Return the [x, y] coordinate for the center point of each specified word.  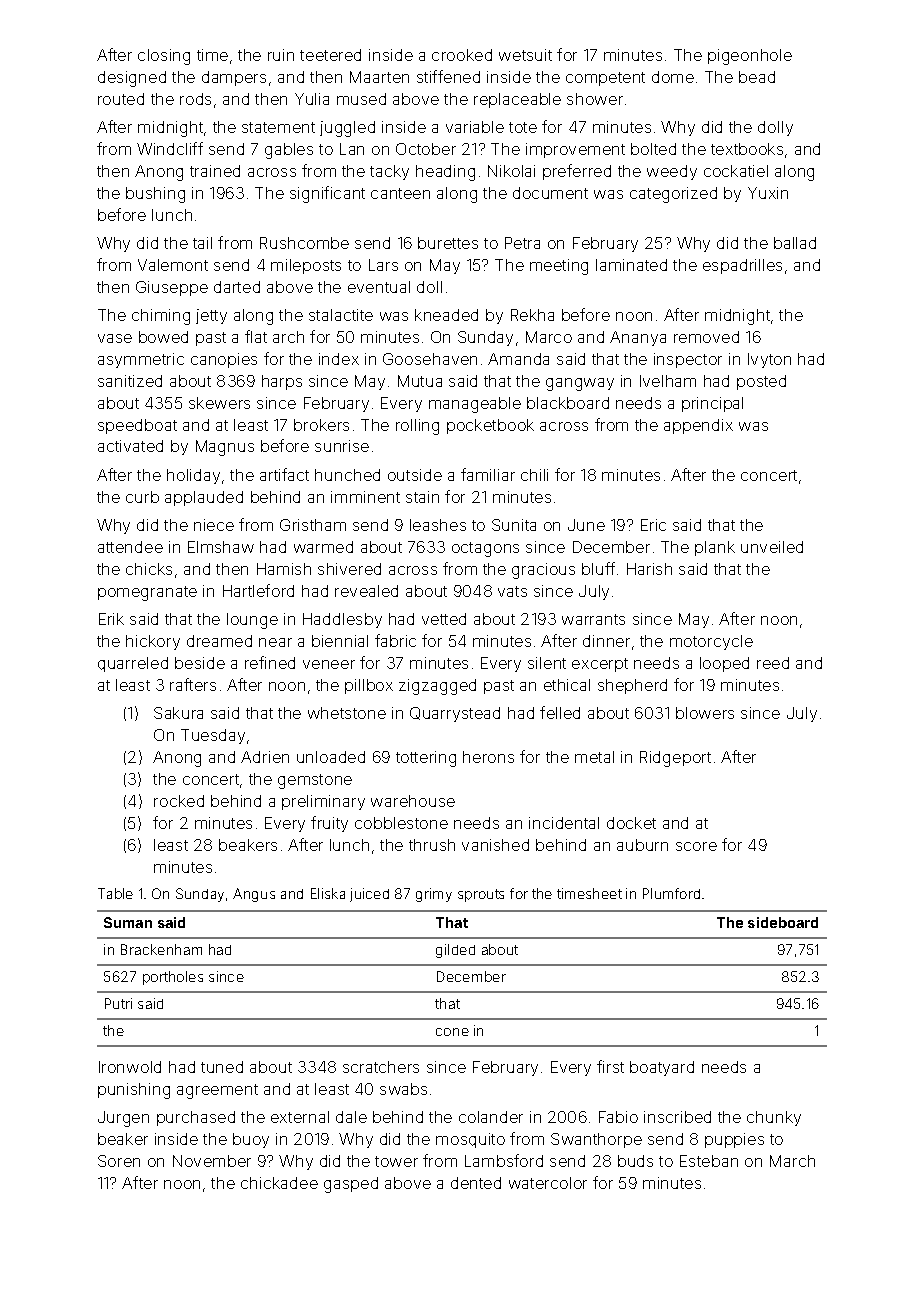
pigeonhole [750, 57]
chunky [774, 1118]
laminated [631, 265]
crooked [462, 55]
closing [164, 57]
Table [115, 893]
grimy [434, 895]
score [696, 846]
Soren [119, 1161]
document [550, 193]
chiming [161, 317]
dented [476, 1183]
